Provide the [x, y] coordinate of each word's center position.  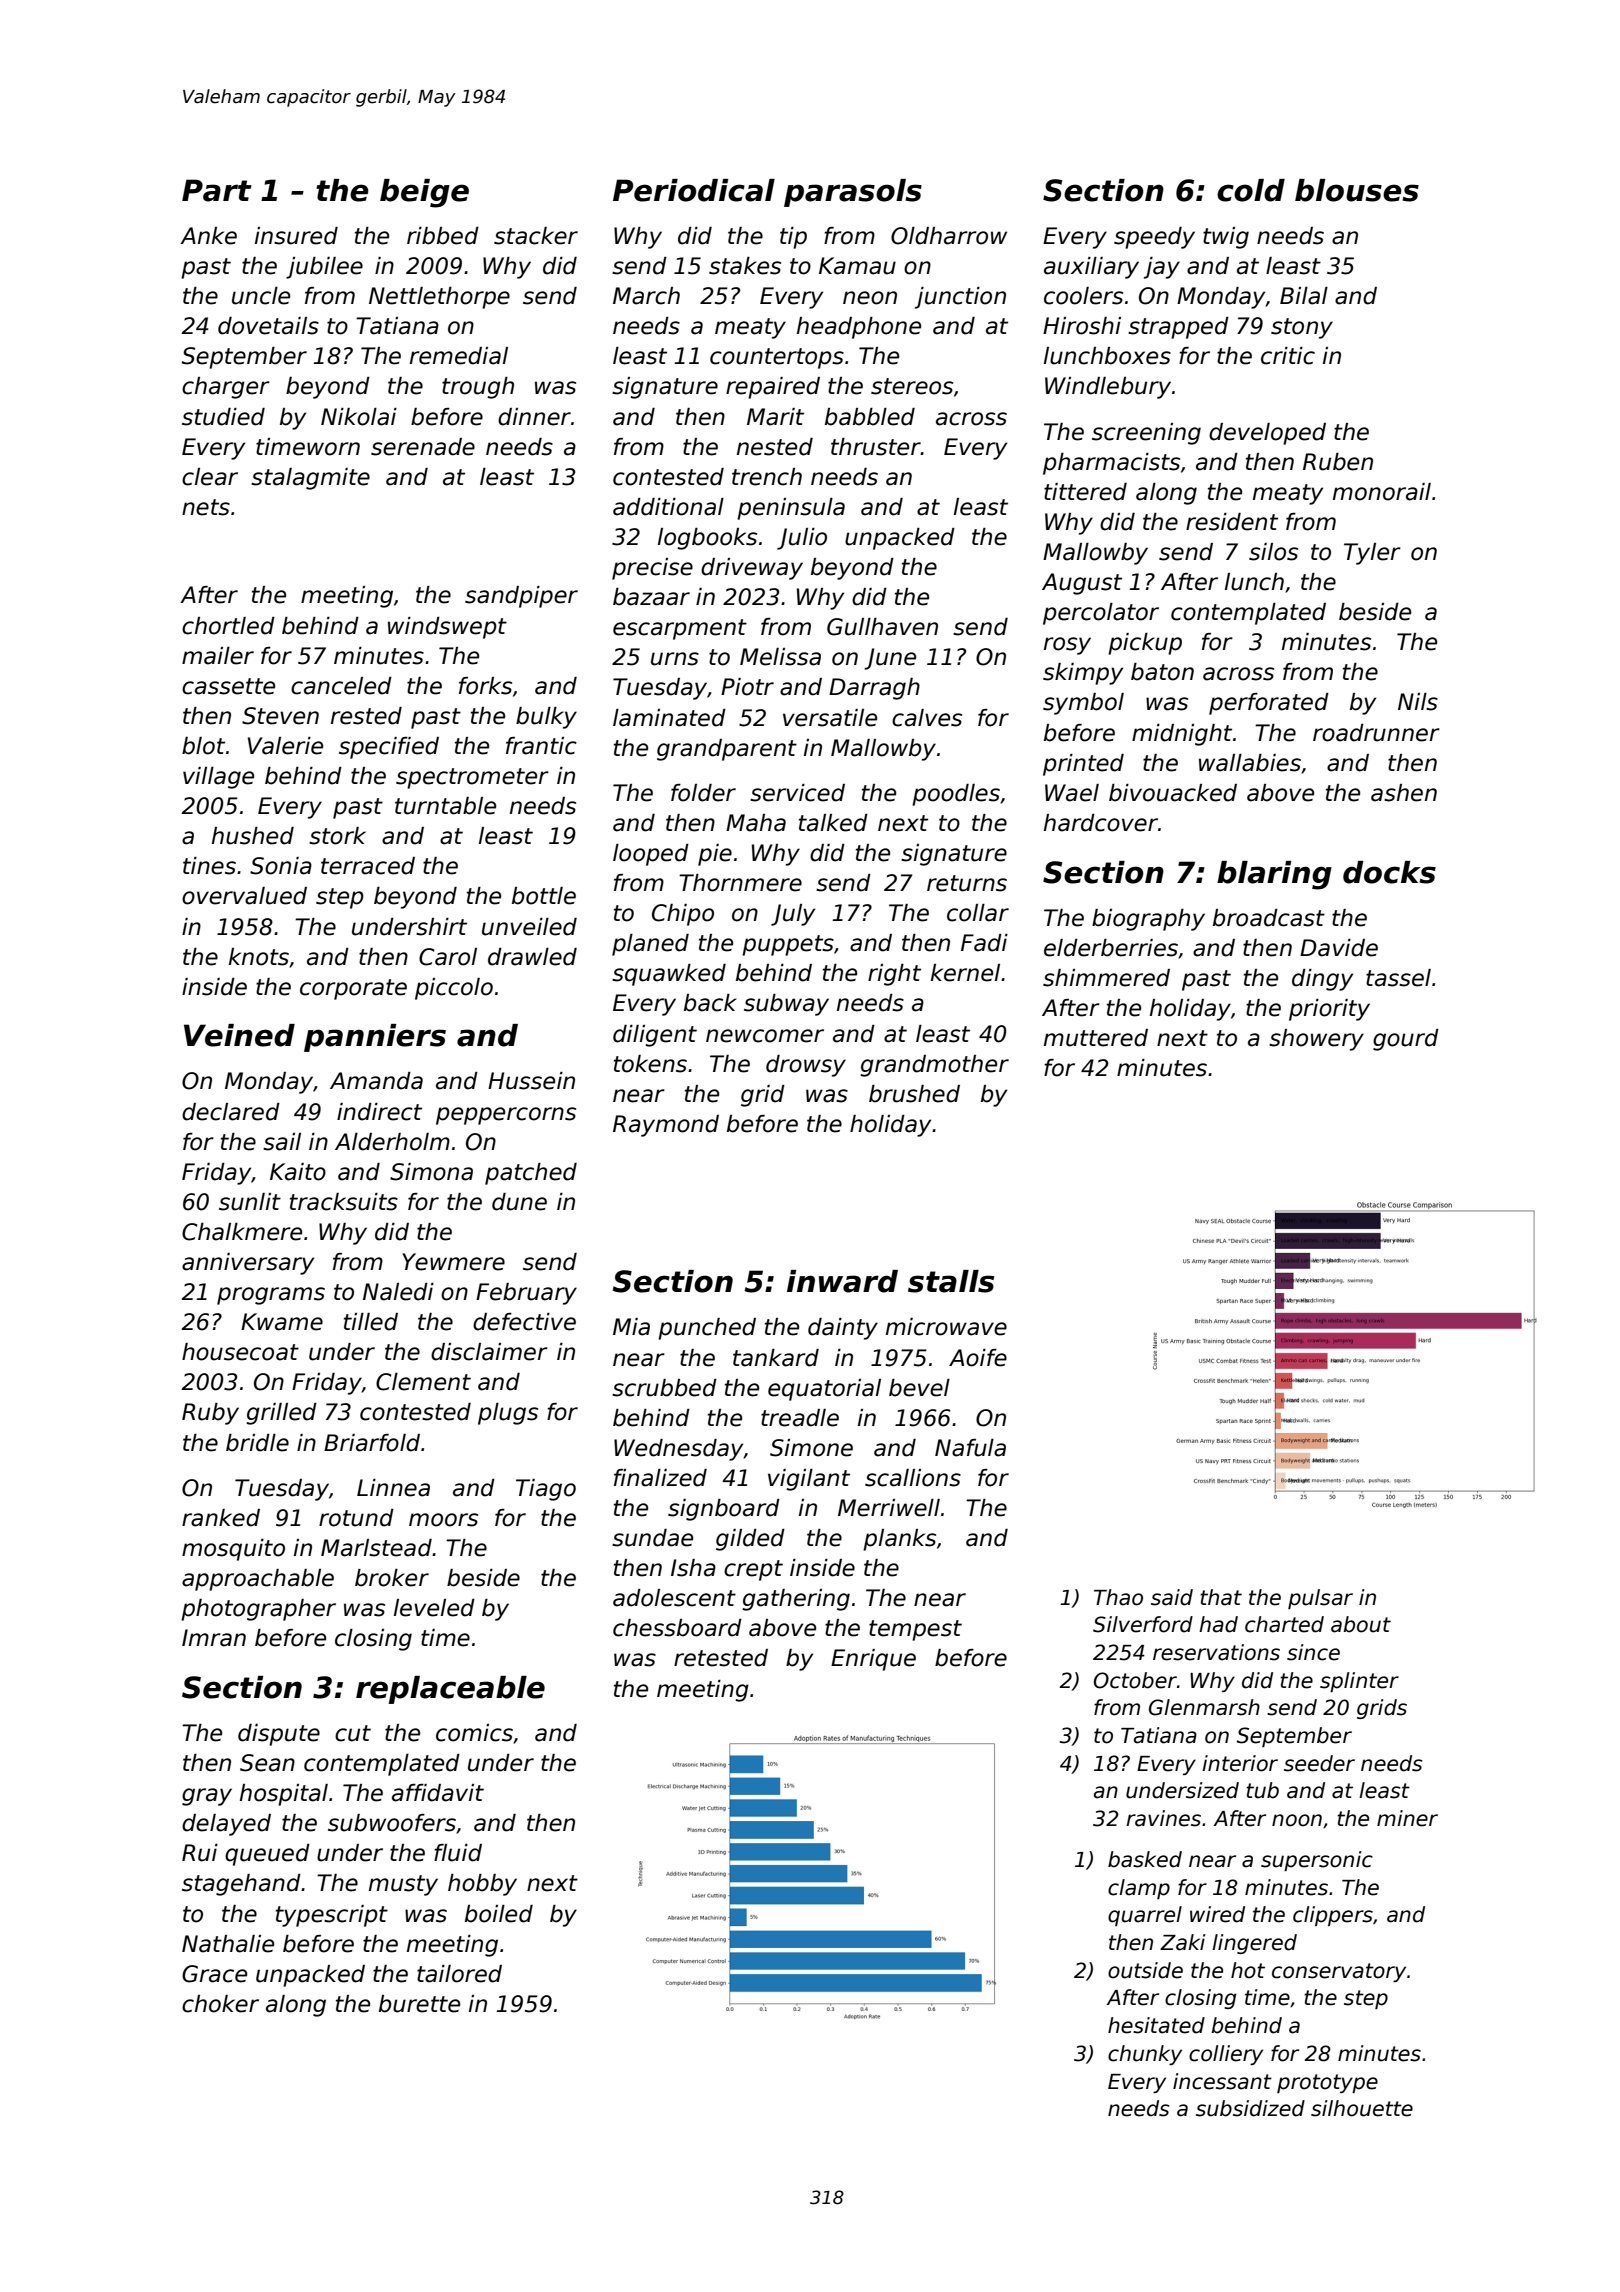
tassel [1398, 978]
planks [899, 1540]
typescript [332, 1916]
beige [424, 193]
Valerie [285, 746]
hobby [482, 1885]
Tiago [546, 1490]
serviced [797, 793]
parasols [853, 193]
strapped [1178, 328]
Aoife [978, 1358]
